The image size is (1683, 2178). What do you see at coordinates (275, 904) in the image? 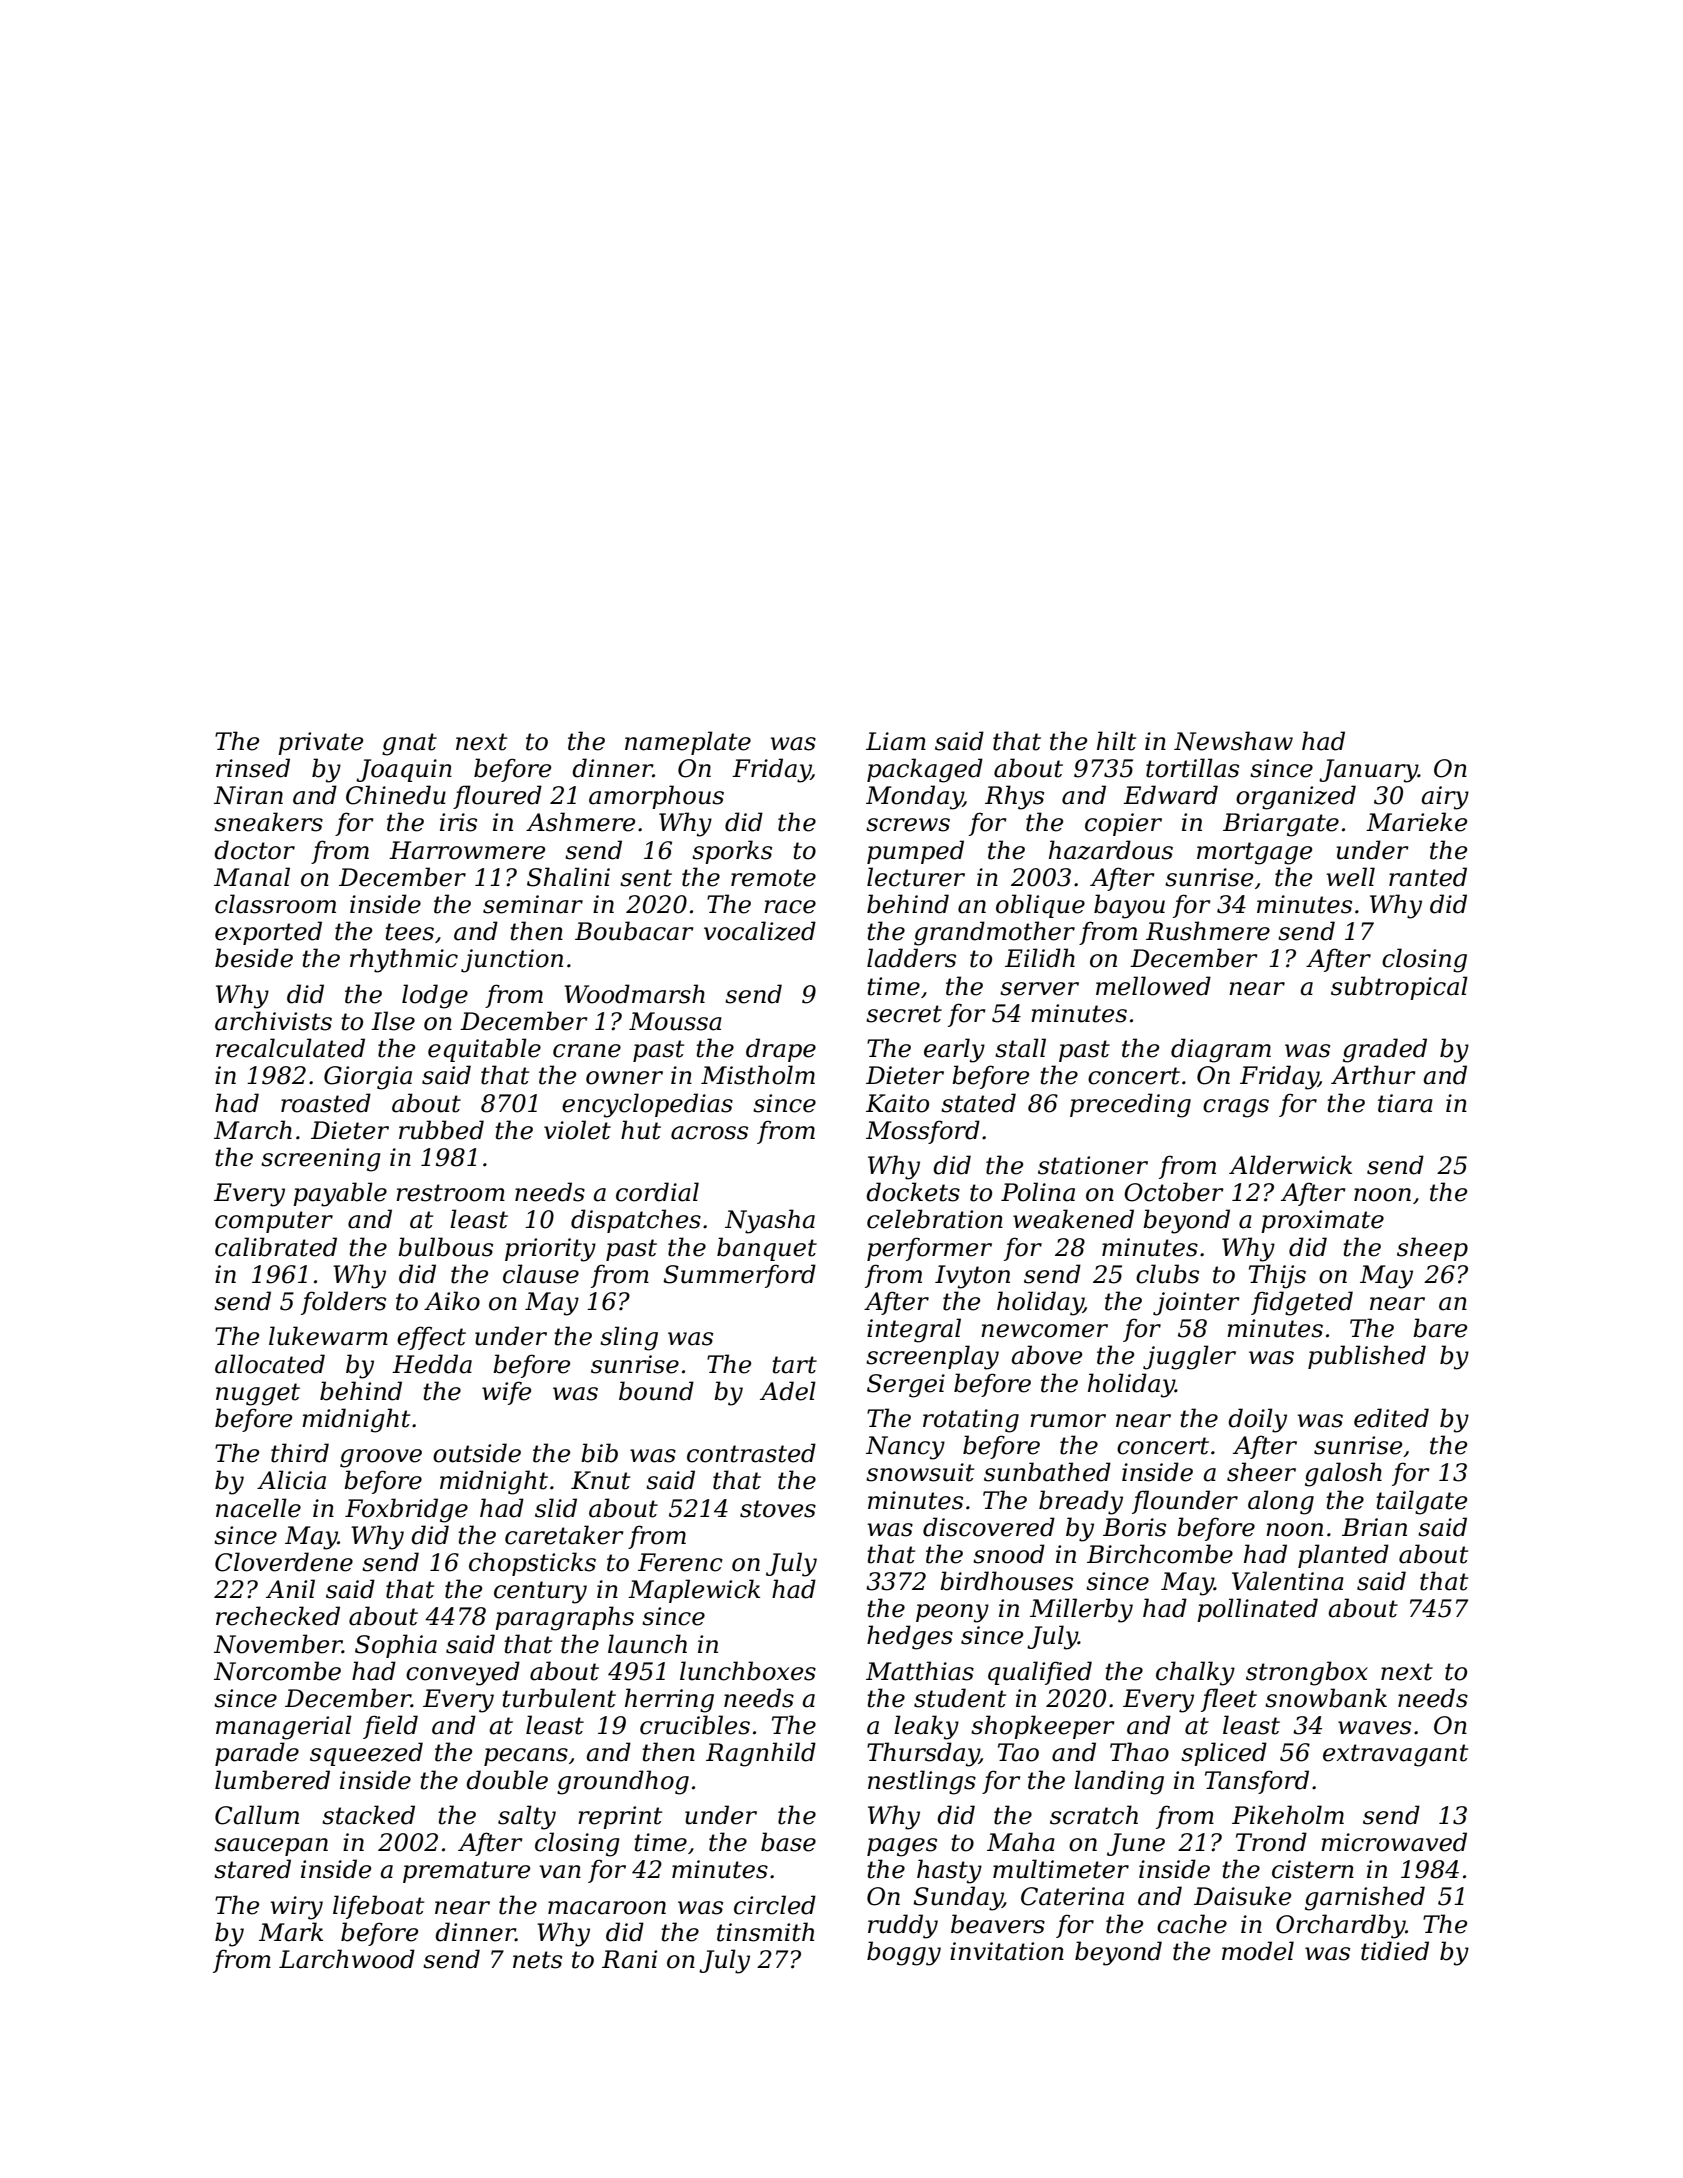
I see `classroom` at bounding box center [275, 904].
